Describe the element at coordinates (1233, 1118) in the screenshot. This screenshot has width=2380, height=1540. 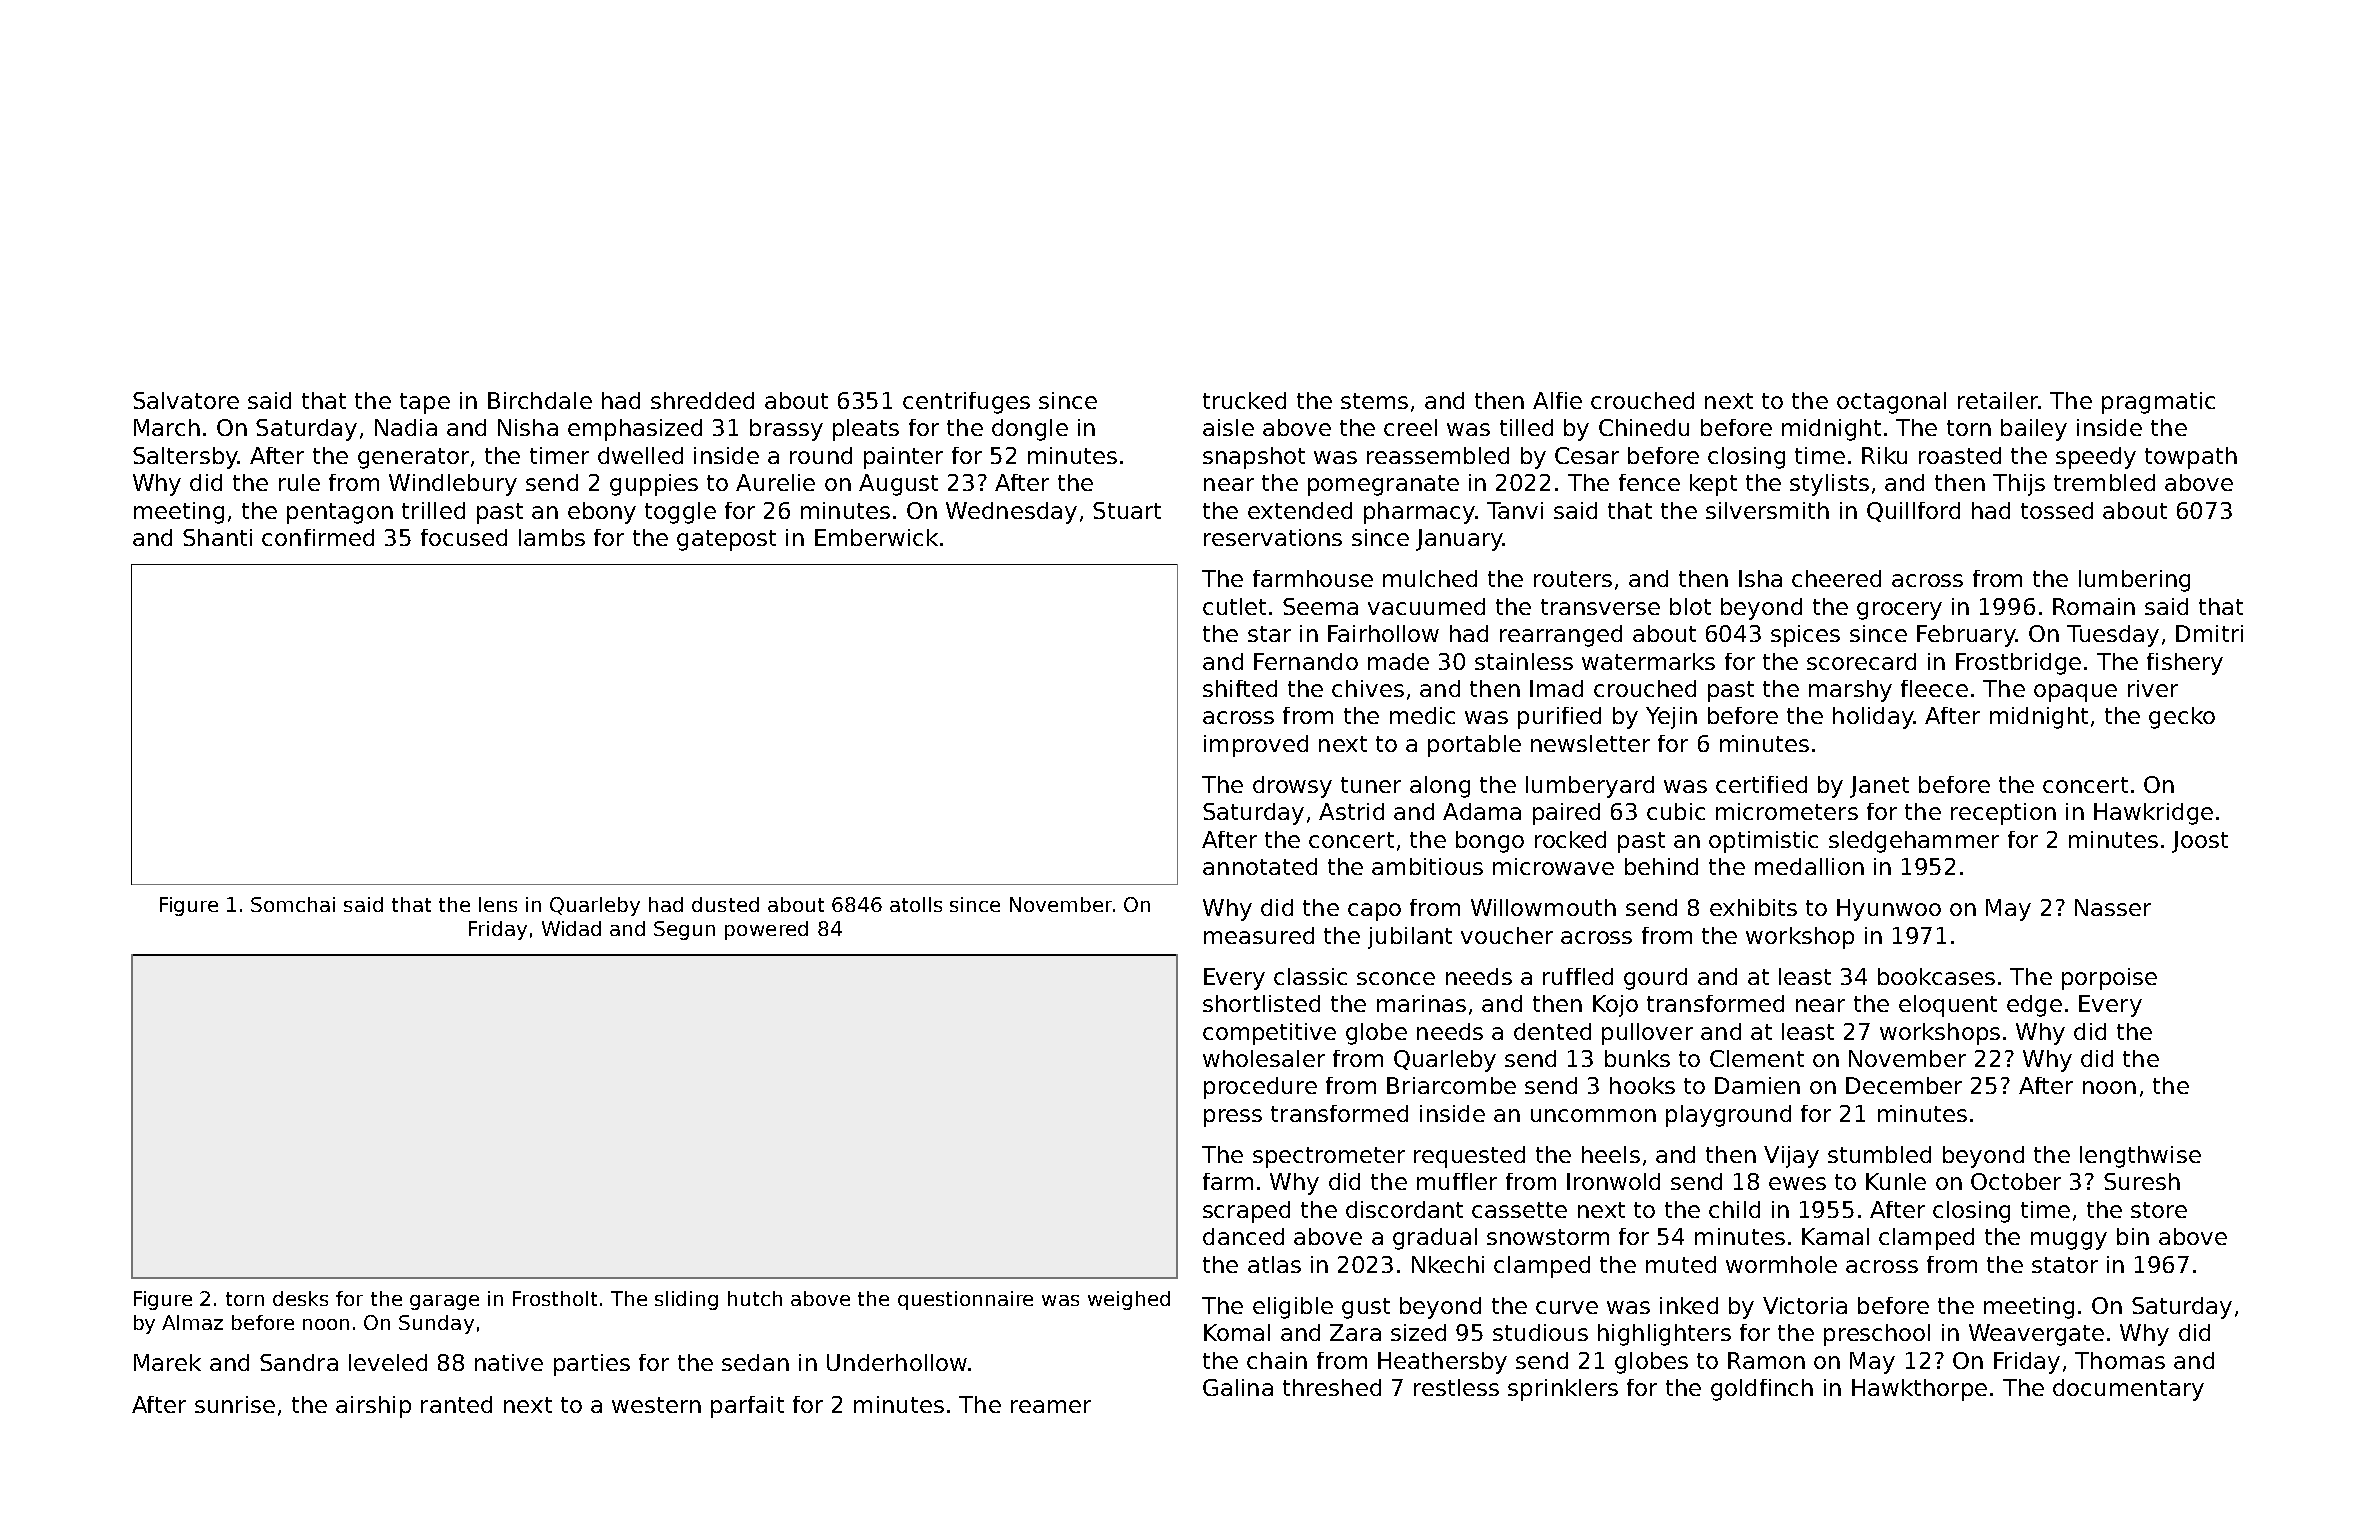
I see `press` at that location.
